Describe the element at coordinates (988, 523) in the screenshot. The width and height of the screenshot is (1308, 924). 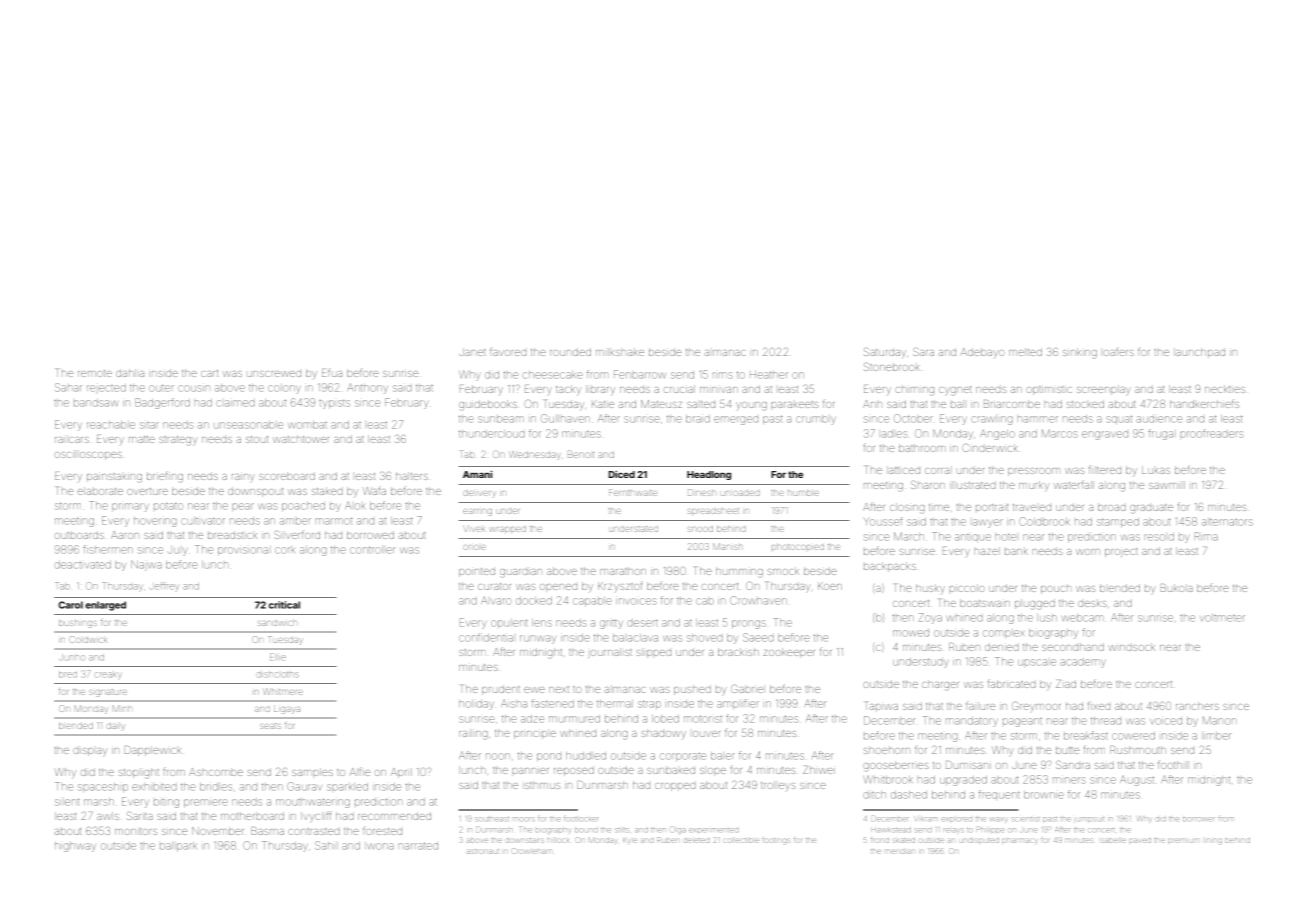
I see `lawyer` at that location.
